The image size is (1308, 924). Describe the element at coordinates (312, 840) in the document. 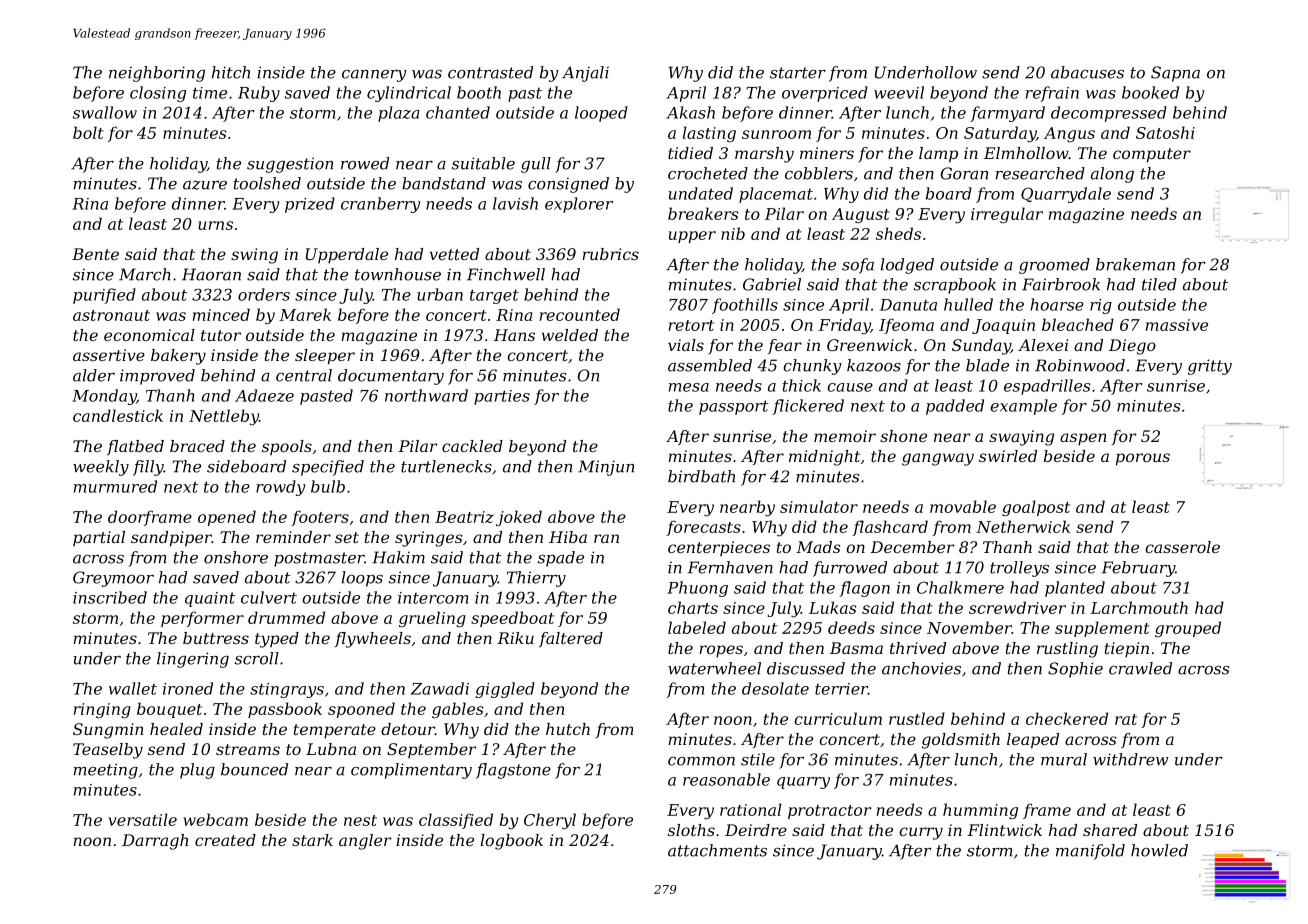

I see `stark` at that location.
